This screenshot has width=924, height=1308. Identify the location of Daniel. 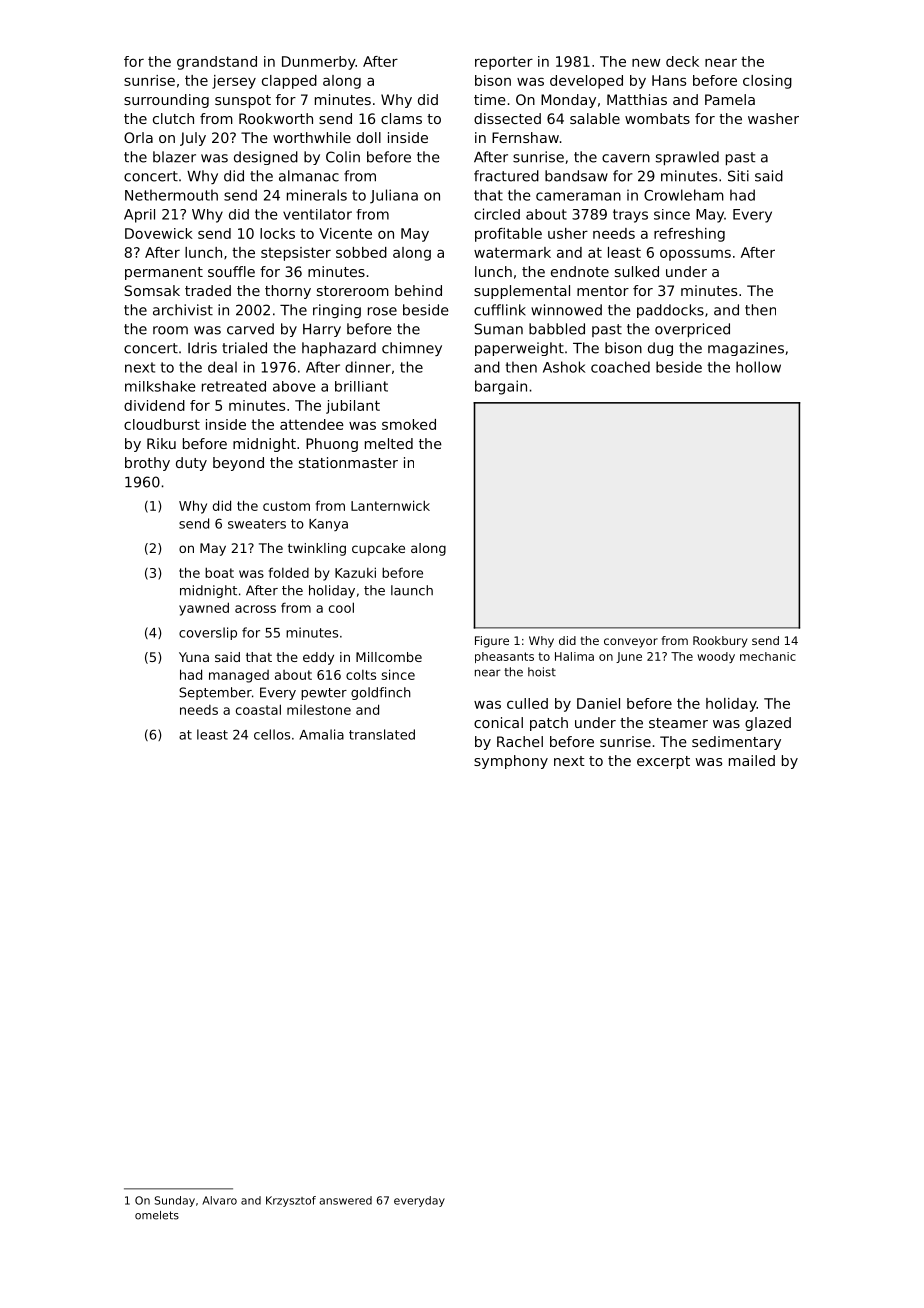
(598, 703).
